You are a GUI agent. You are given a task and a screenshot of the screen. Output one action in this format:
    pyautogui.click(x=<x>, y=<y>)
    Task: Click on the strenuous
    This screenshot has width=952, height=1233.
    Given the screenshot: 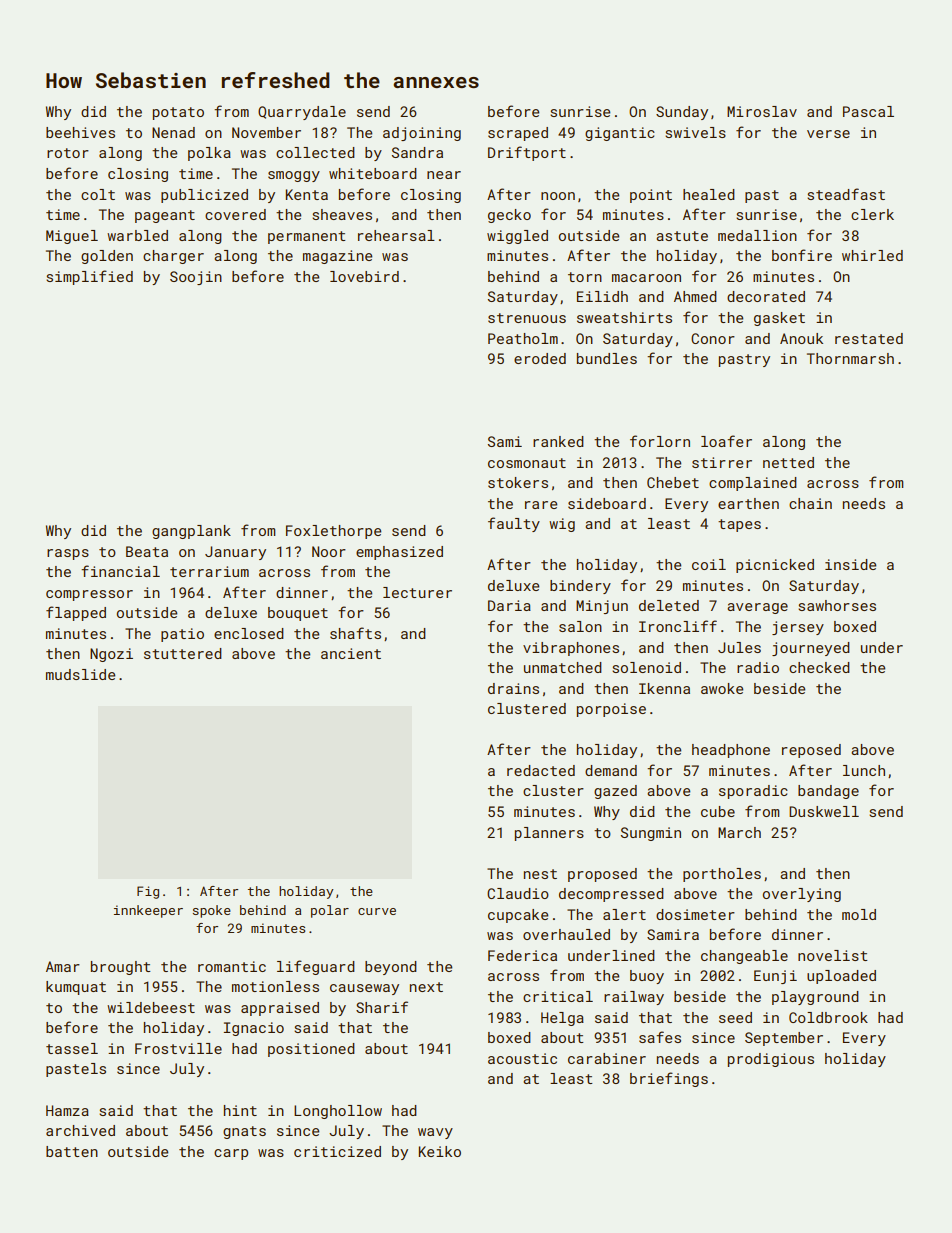 What is the action you would take?
    pyautogui.click(x=527, y=318)
